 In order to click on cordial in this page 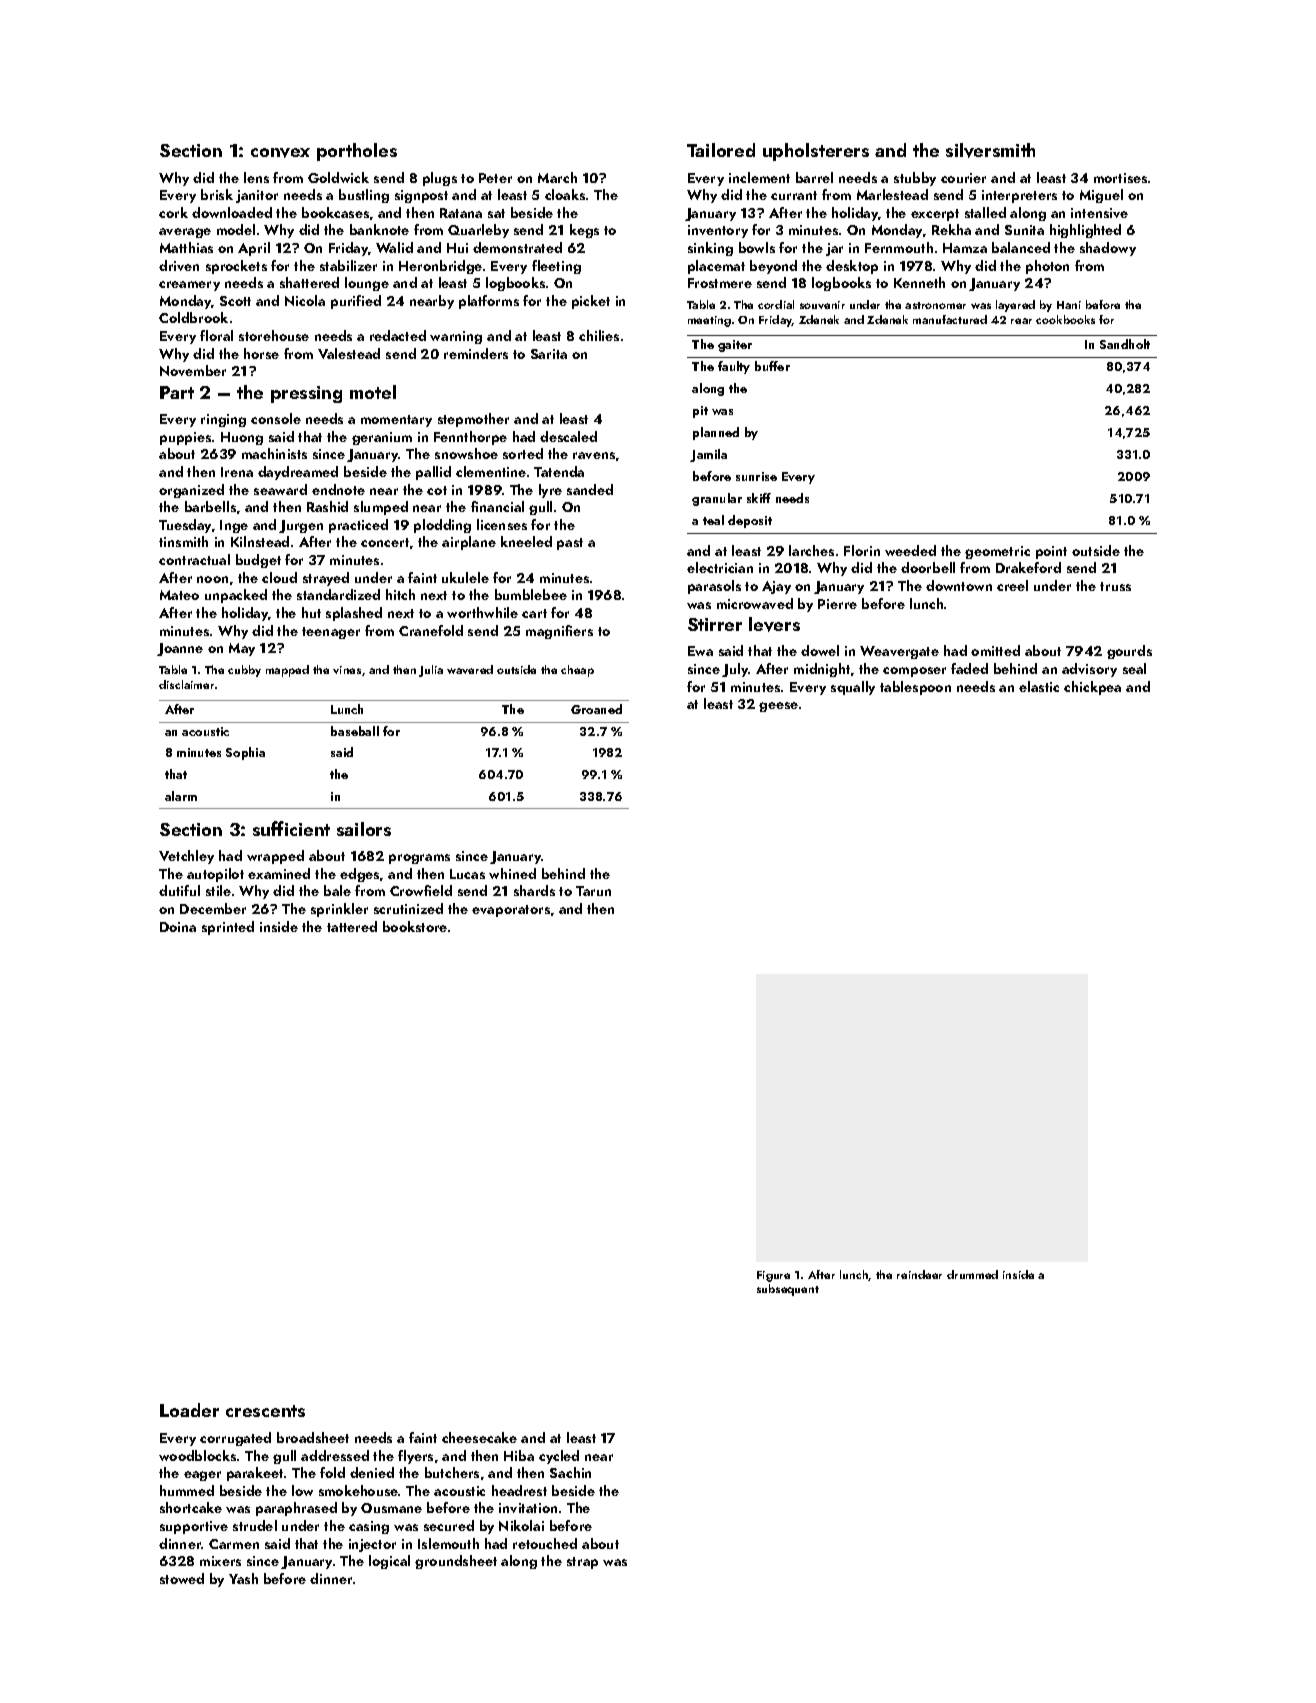, I will do `click(776, 304)`.
